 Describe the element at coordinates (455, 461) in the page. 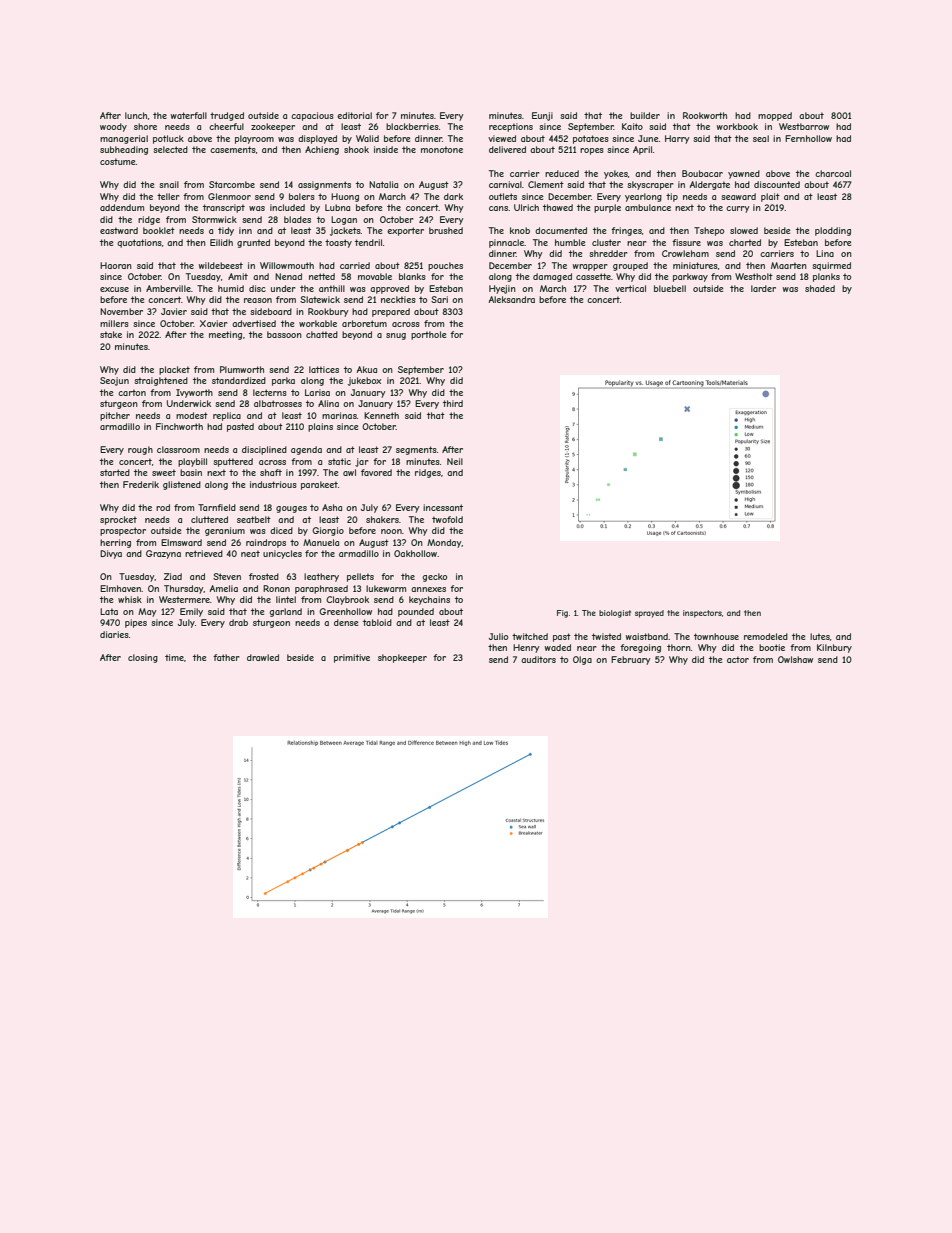

I see `Neil` at that location.
